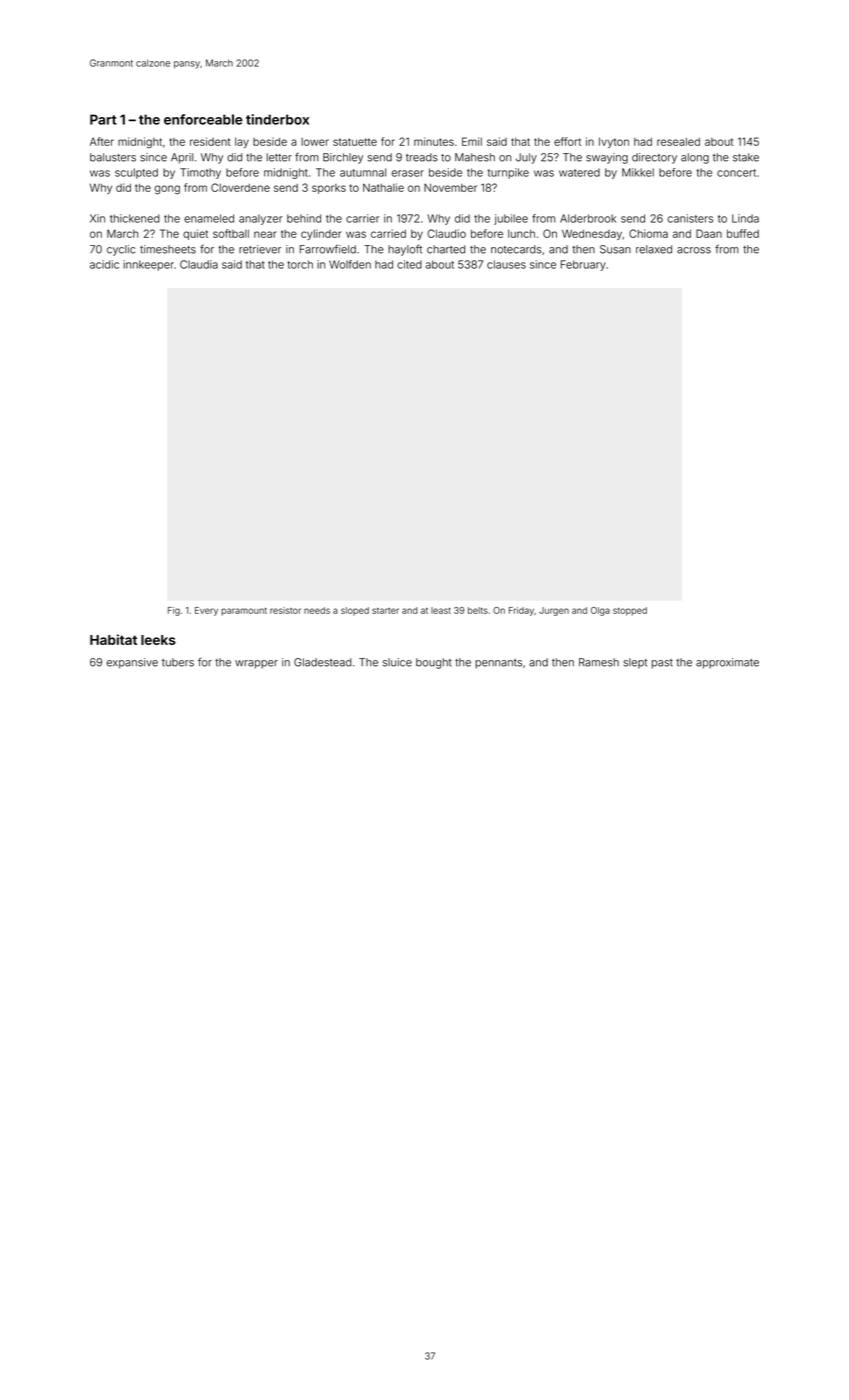  I want to click on innkeeper, so click(148, 265).
